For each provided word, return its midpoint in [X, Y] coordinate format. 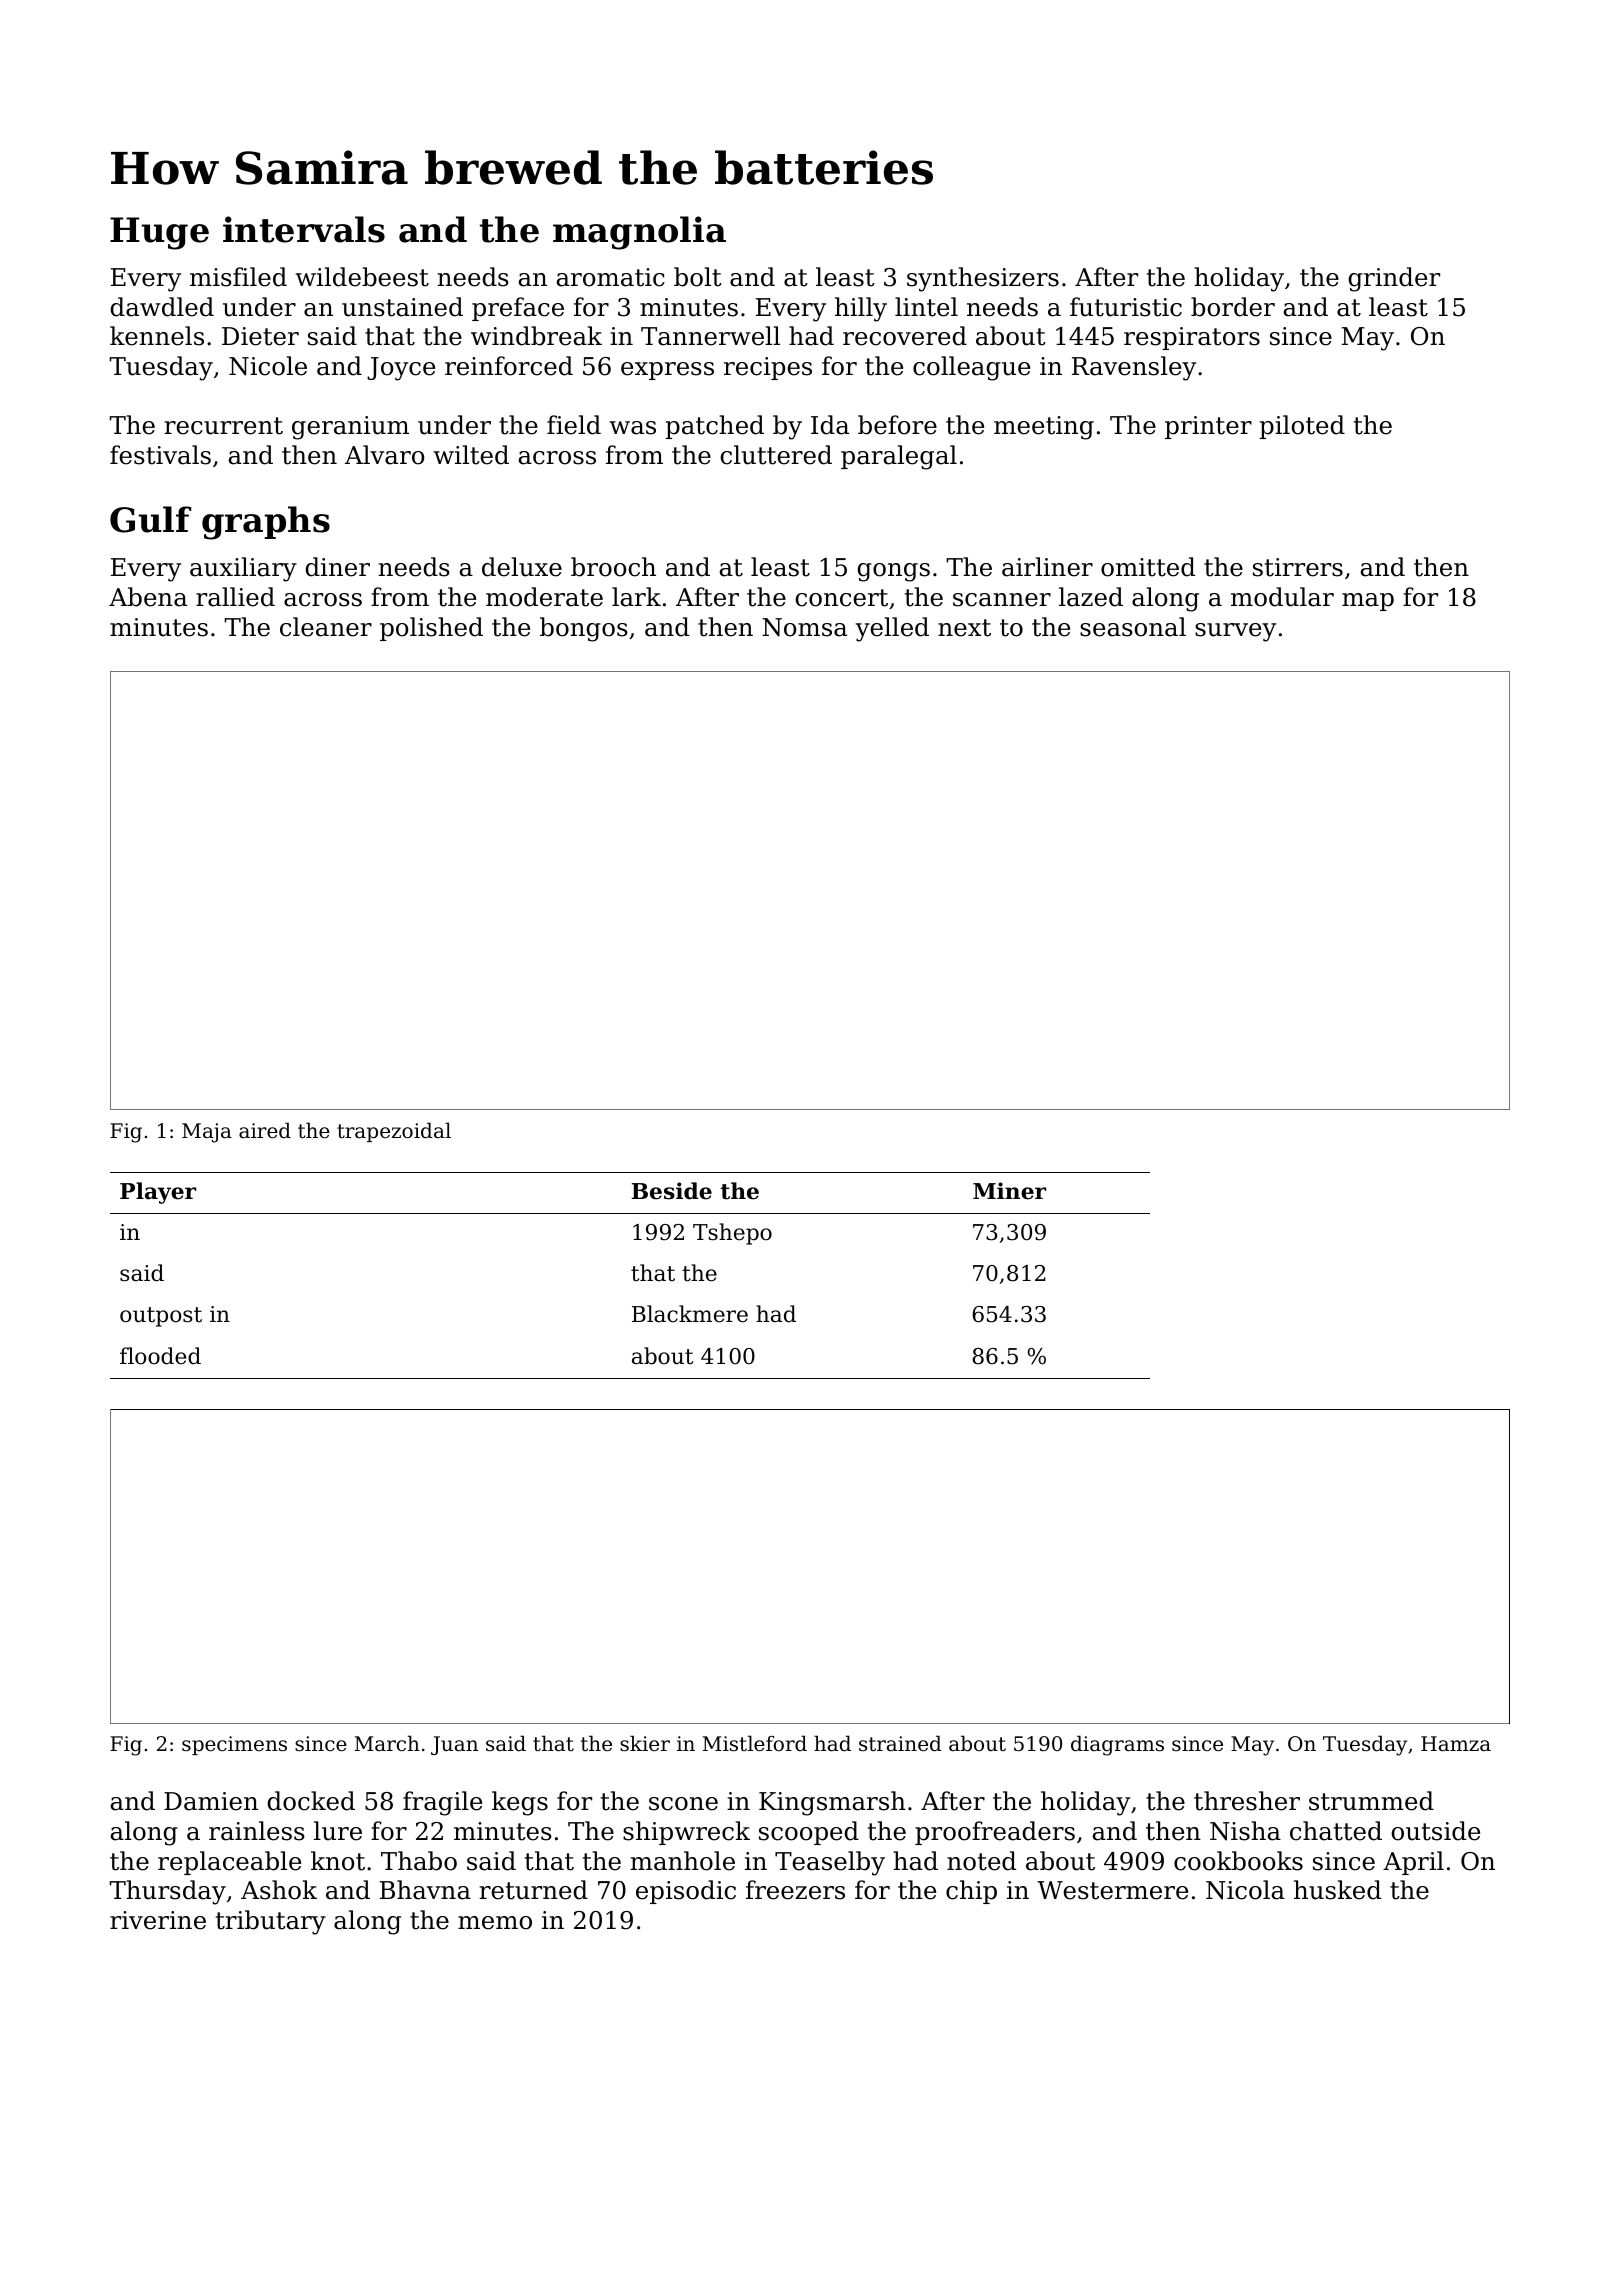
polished [431, 629]
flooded [160, 1356]
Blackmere [690, 1314]
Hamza [1456, 1744]
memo [495, 1923]
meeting [1044, 428]
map [1368, 602]
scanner [1002, 600]
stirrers [1298, 567]
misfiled [238, 277]
